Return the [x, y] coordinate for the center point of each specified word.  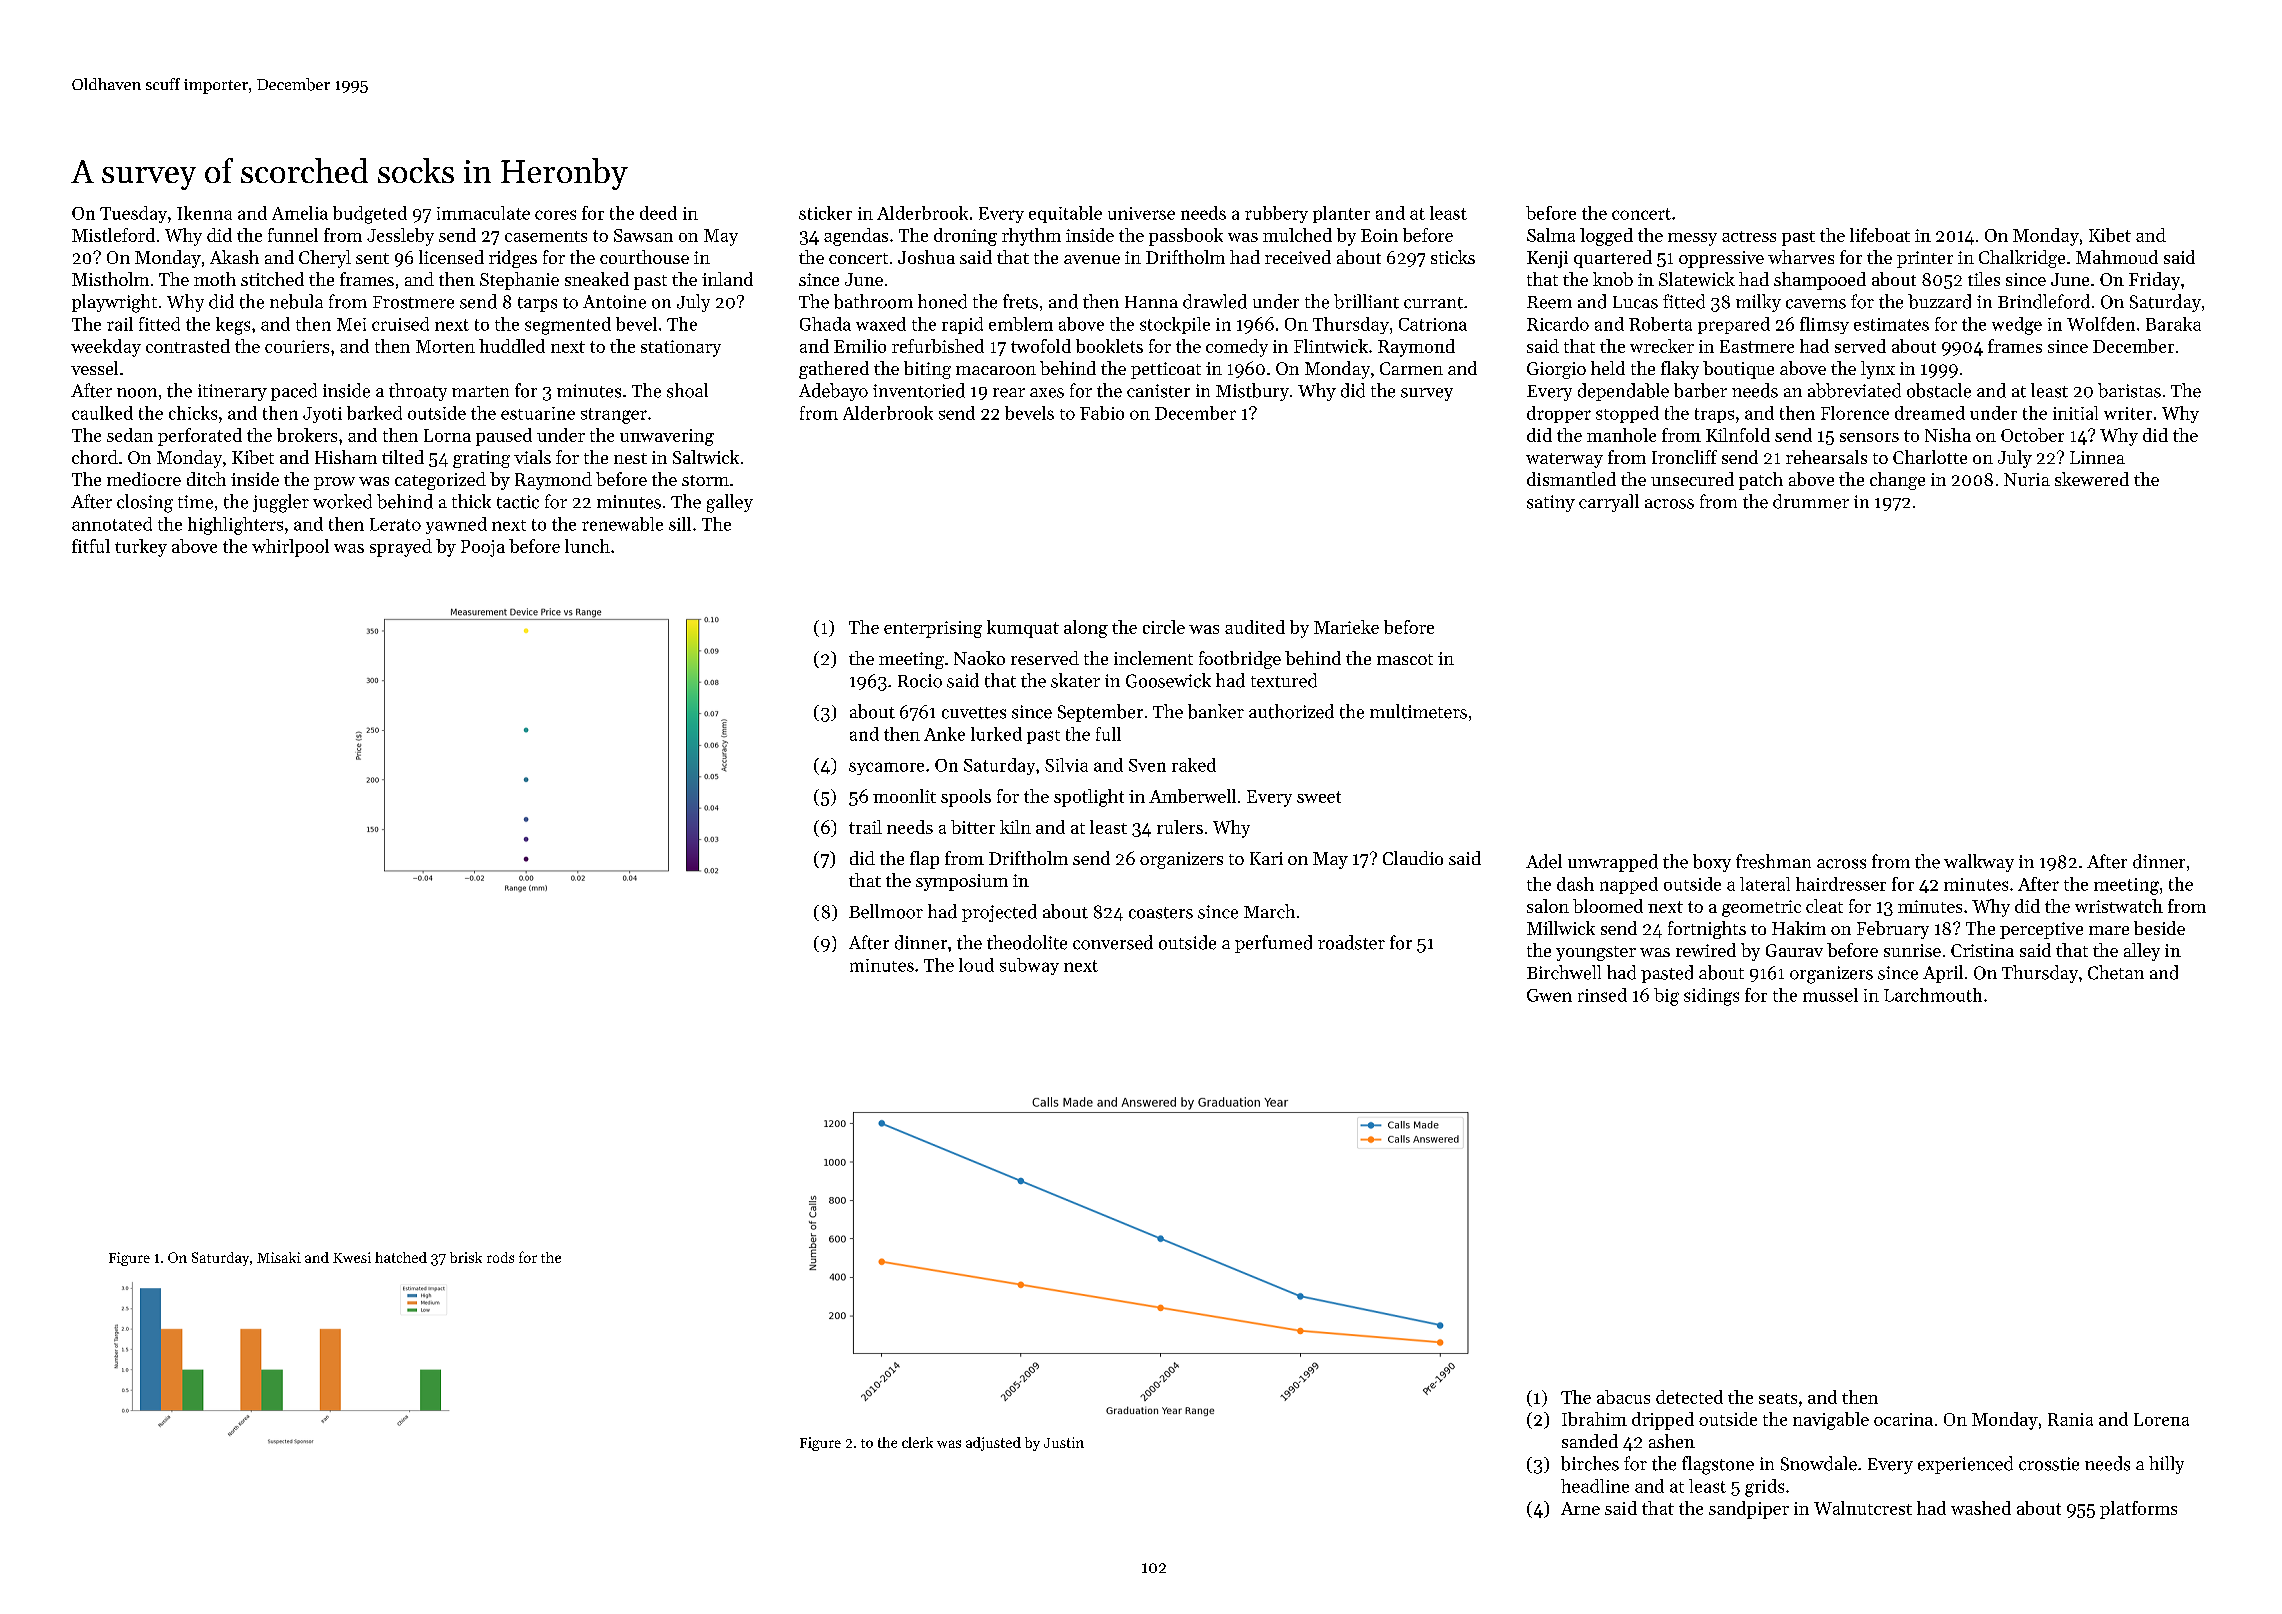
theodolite [1027, 942]
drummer [1811, 501]
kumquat [1023, 629]
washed [1981, 1508]
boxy [1712, 863]
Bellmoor [886, 911]
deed [658, 213]
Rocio [920, 681]
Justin [1064, 1442]
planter [1341, 214]
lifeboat [1880, 235]
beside [2159, 928]
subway [1029, 966]
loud [976, 965]
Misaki [279, 1257]
